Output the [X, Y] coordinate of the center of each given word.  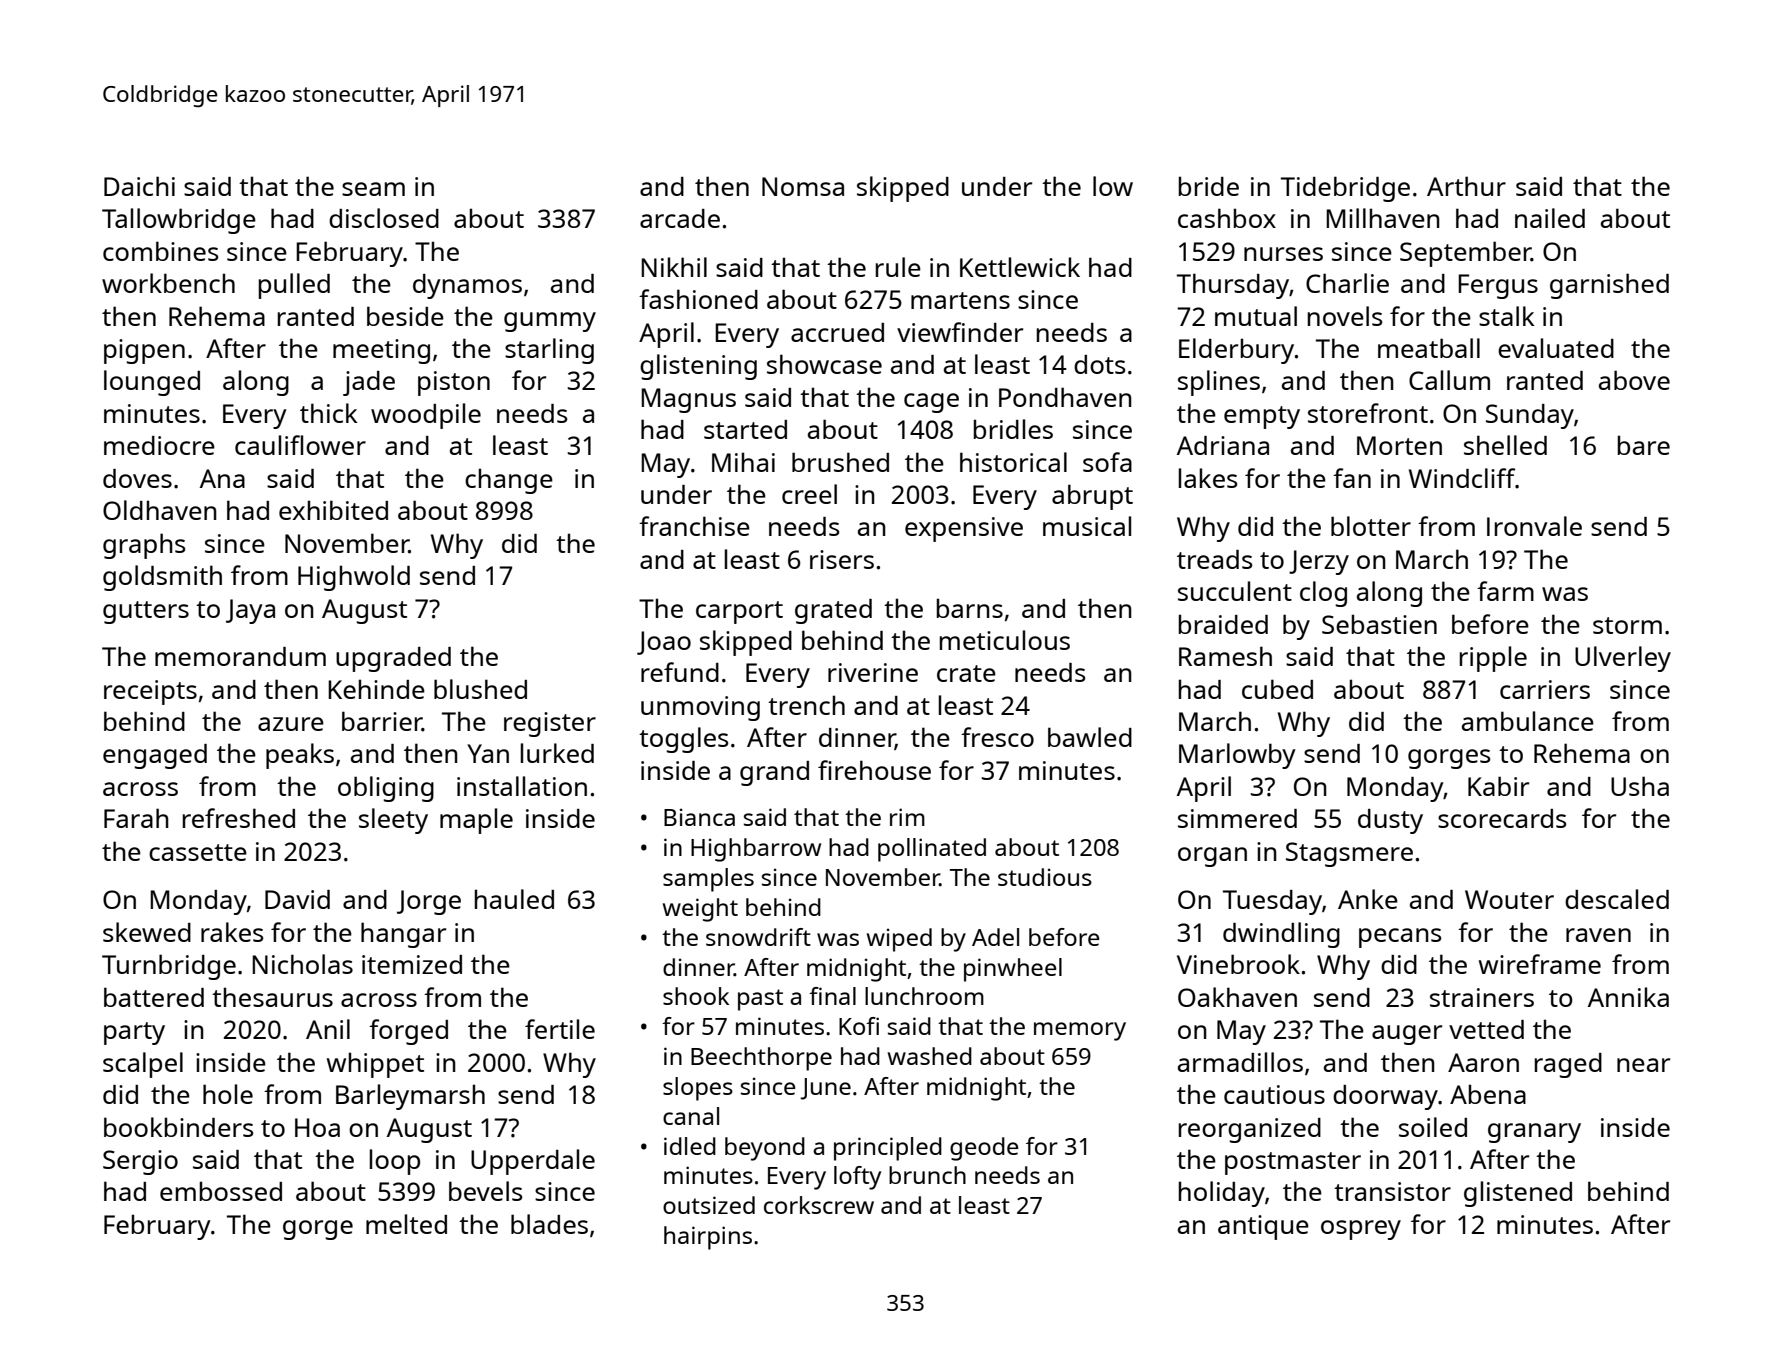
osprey [1361, 1230]
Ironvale [1534, 526]
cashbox [1227, 218]
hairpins [708, 1238]
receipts [150, 692]
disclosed [384, 218]
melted [406, 1224]
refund [680, 672]
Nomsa [803, 186]
